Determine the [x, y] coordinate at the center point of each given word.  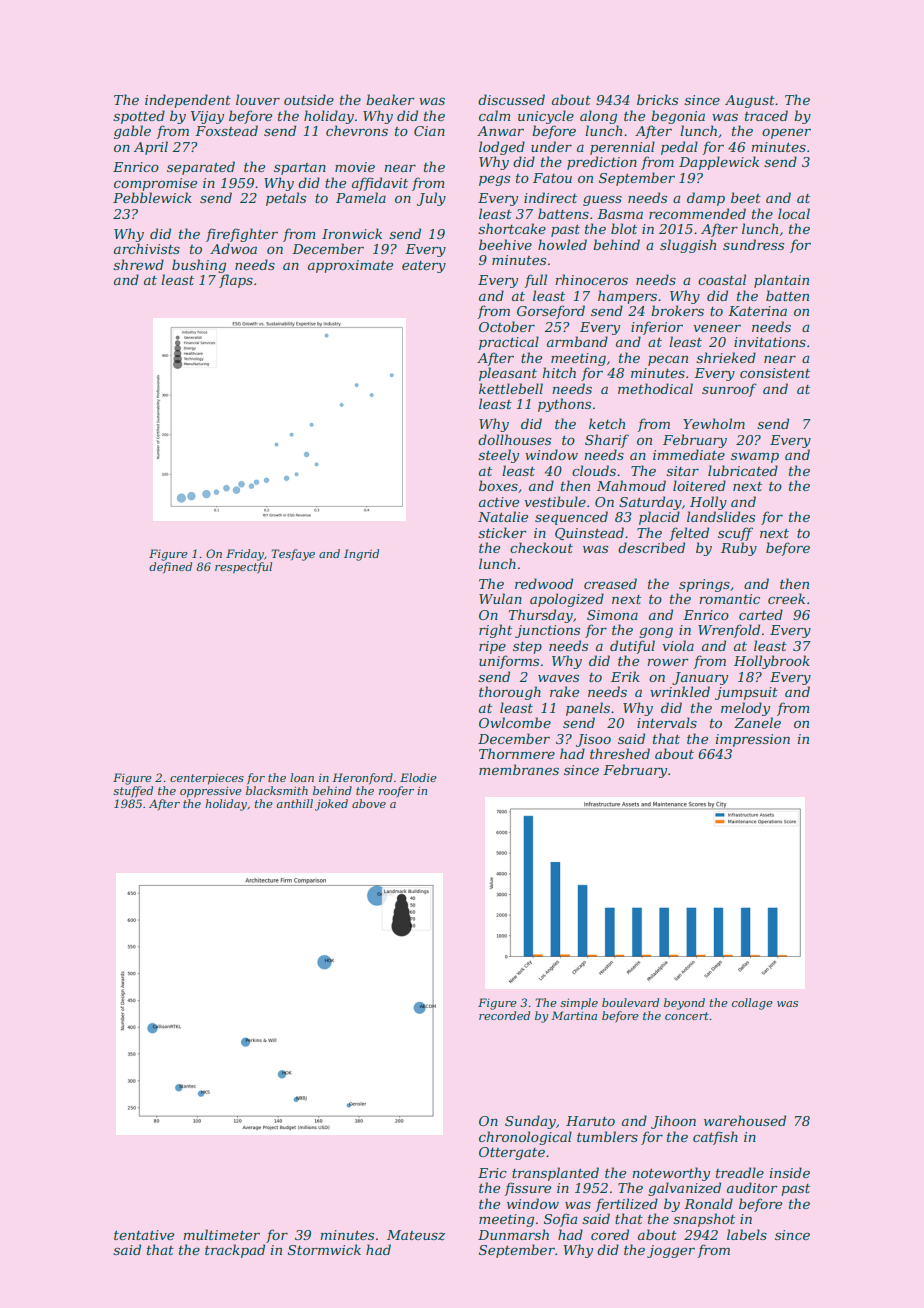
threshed [620, 753]
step [527, 648]
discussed [511, 99]
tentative [144, 1235]
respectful [243, 568]
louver [258, 99]
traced [766, 115]
